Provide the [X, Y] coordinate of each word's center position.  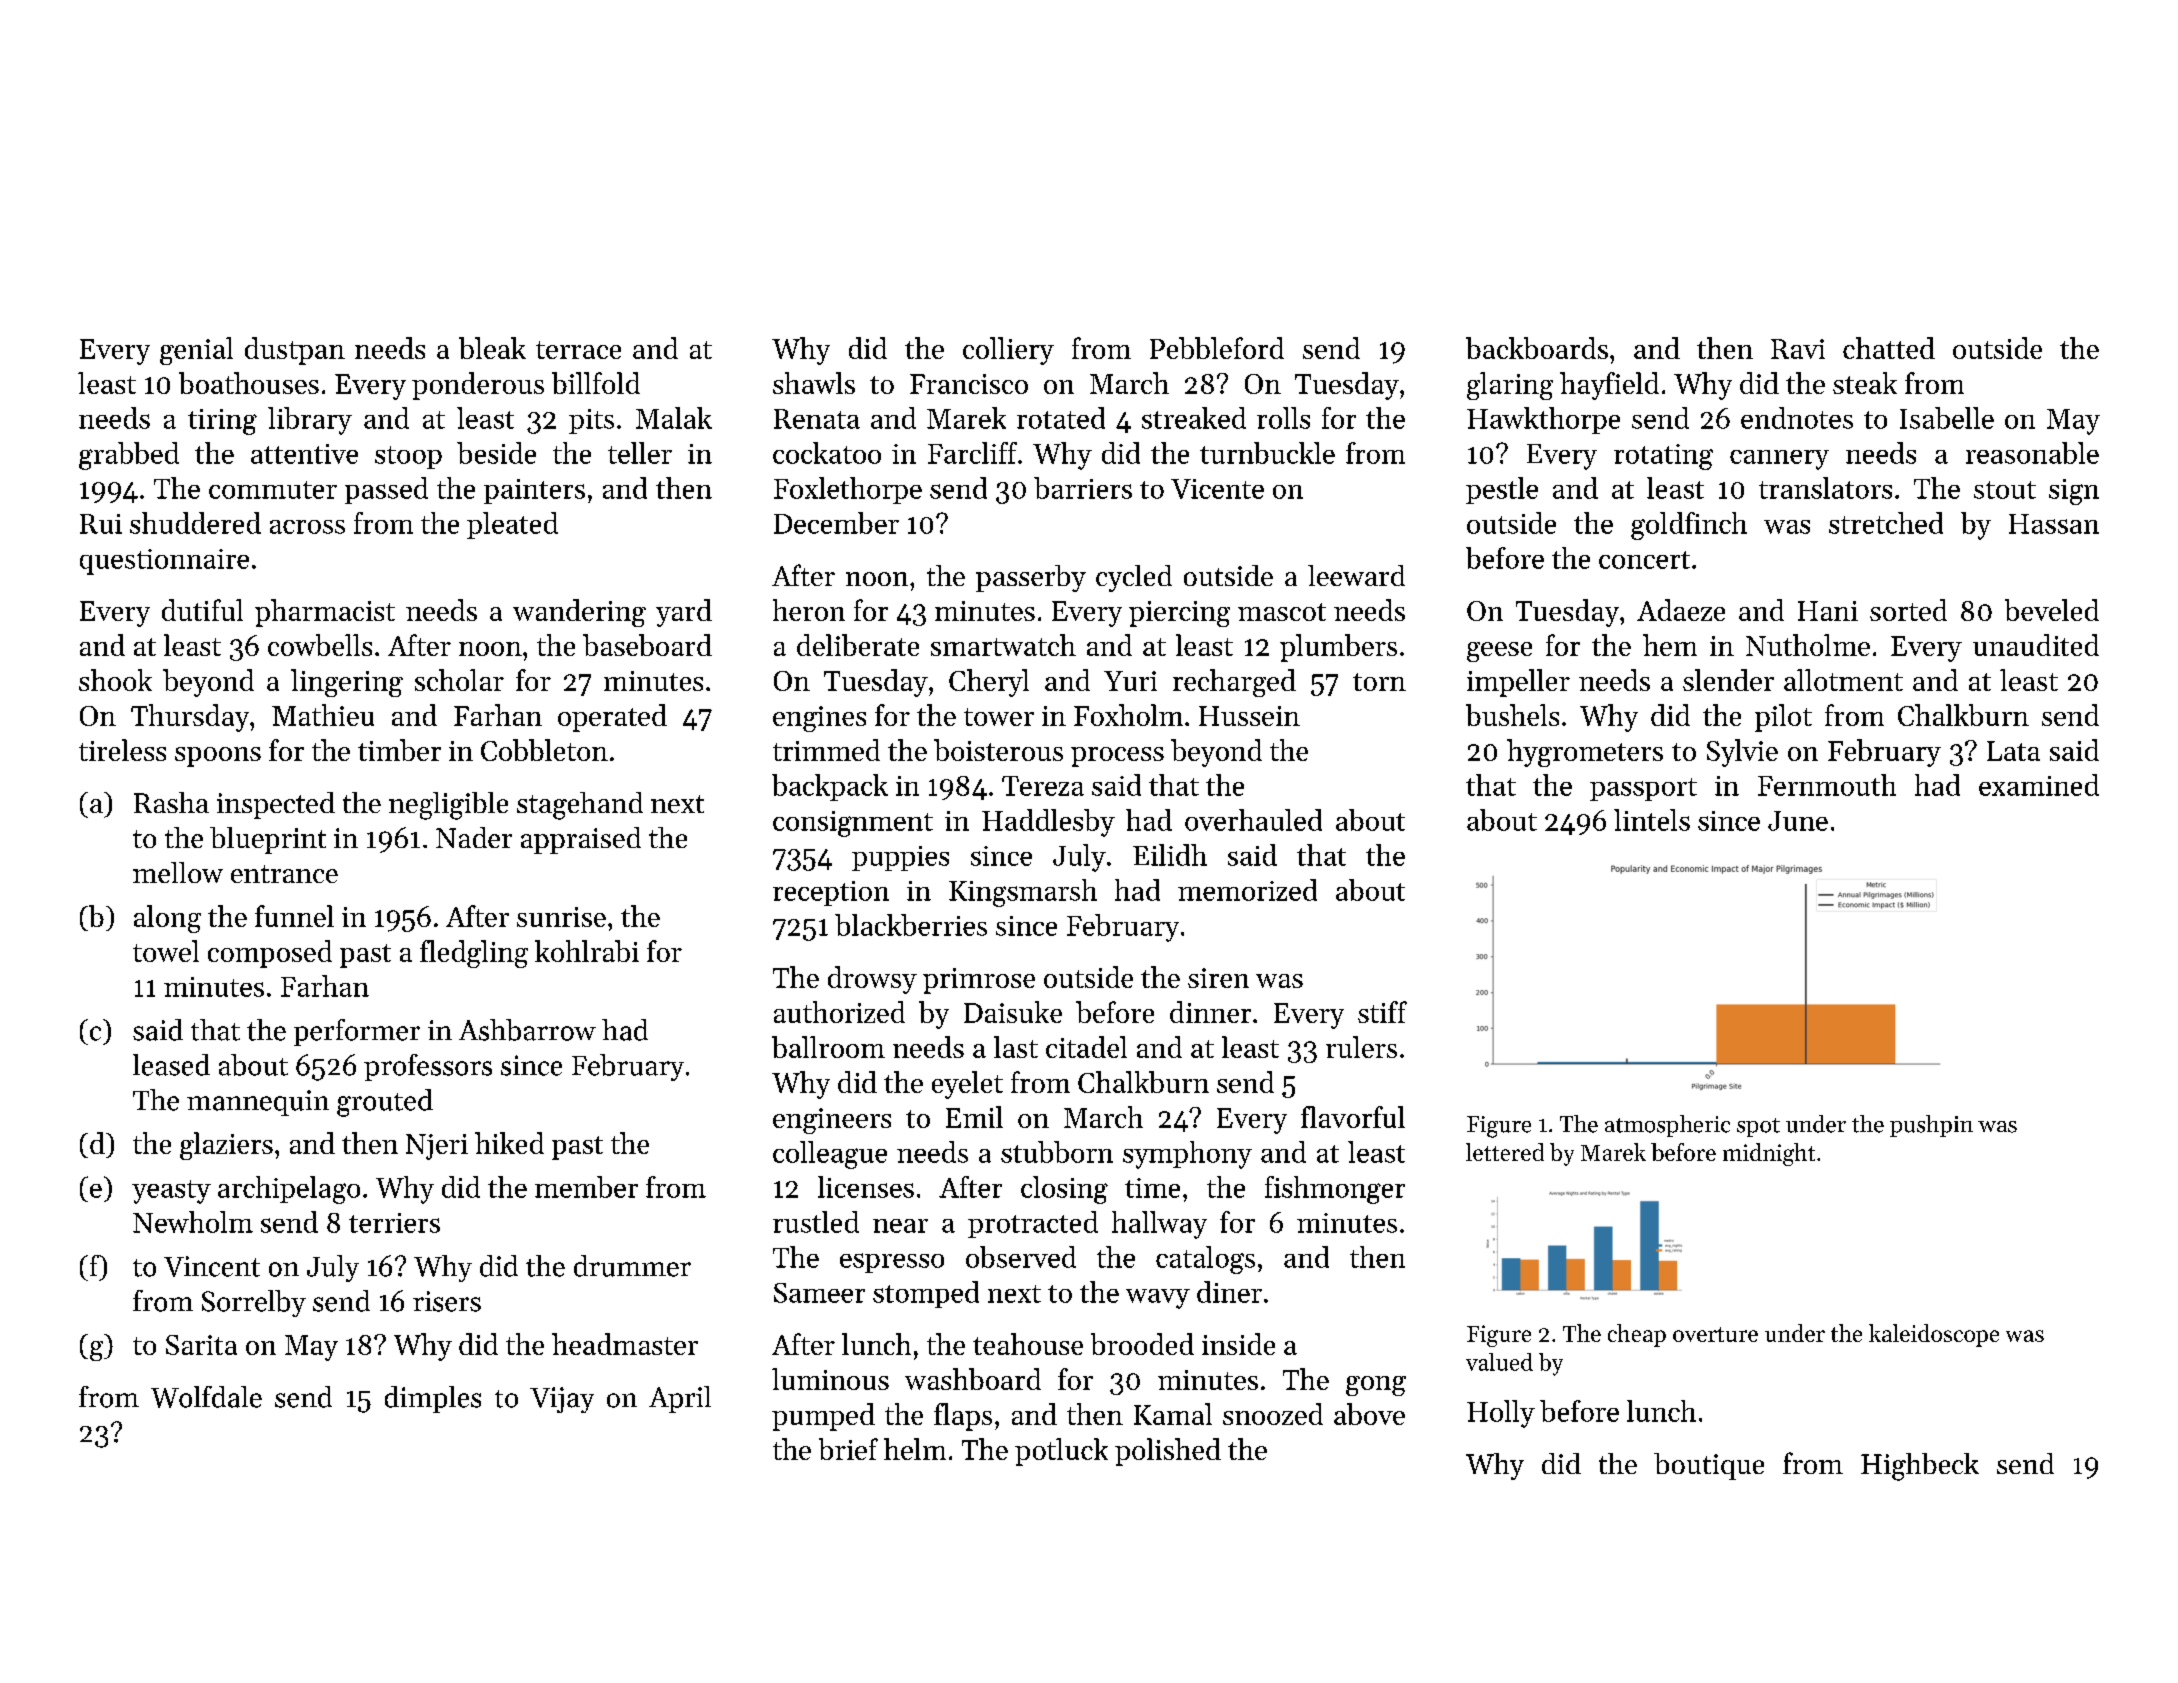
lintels [1652, 820]
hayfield [1609, 386]
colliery [1008, 351]
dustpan [295, 351]
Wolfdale [206, 1397]
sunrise [561, 917]
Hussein [1249, 716]
